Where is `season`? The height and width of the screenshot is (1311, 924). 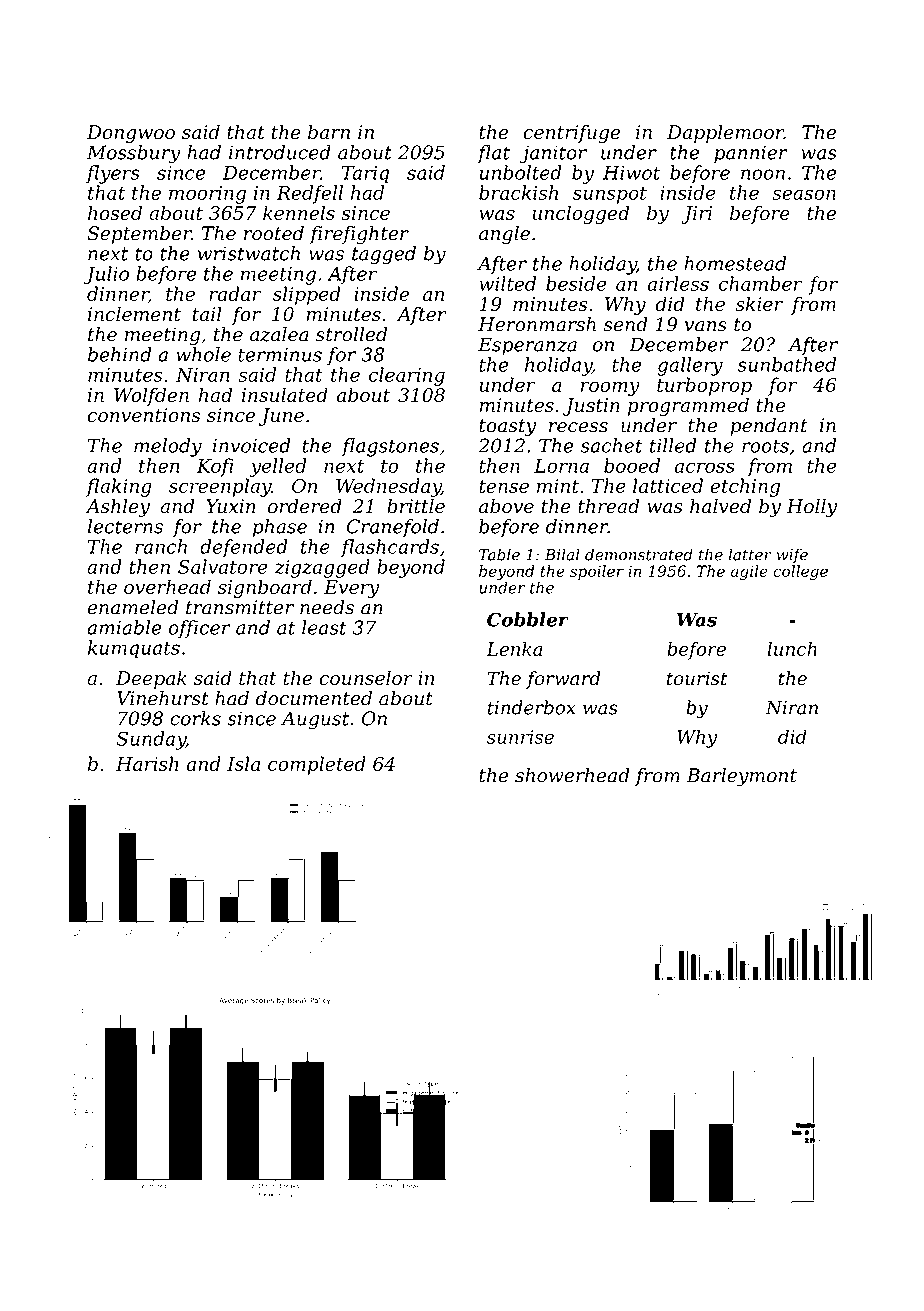
season is located at coordinates (804, 194).
